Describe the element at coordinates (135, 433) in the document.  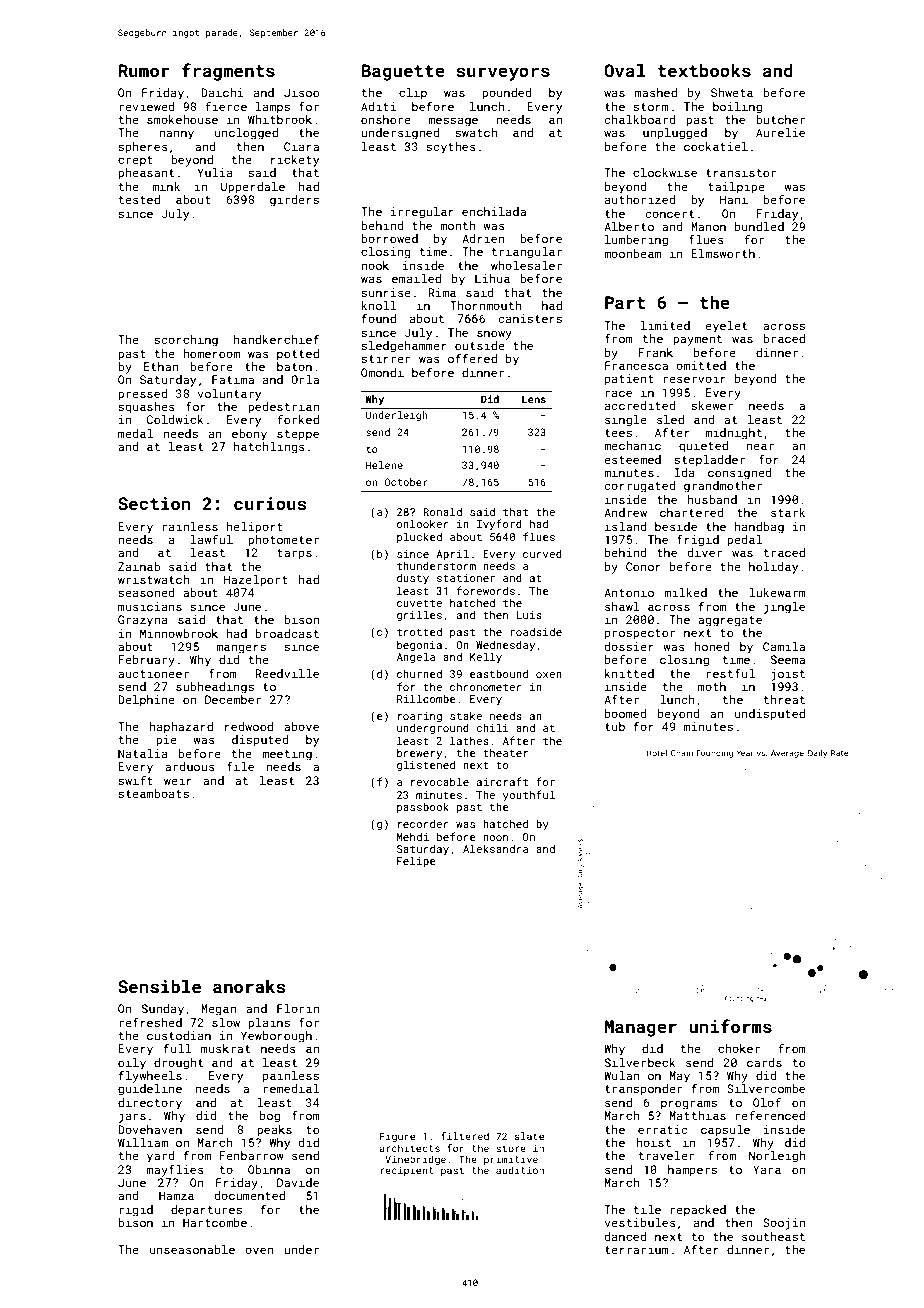
I see `medal` at that location.
